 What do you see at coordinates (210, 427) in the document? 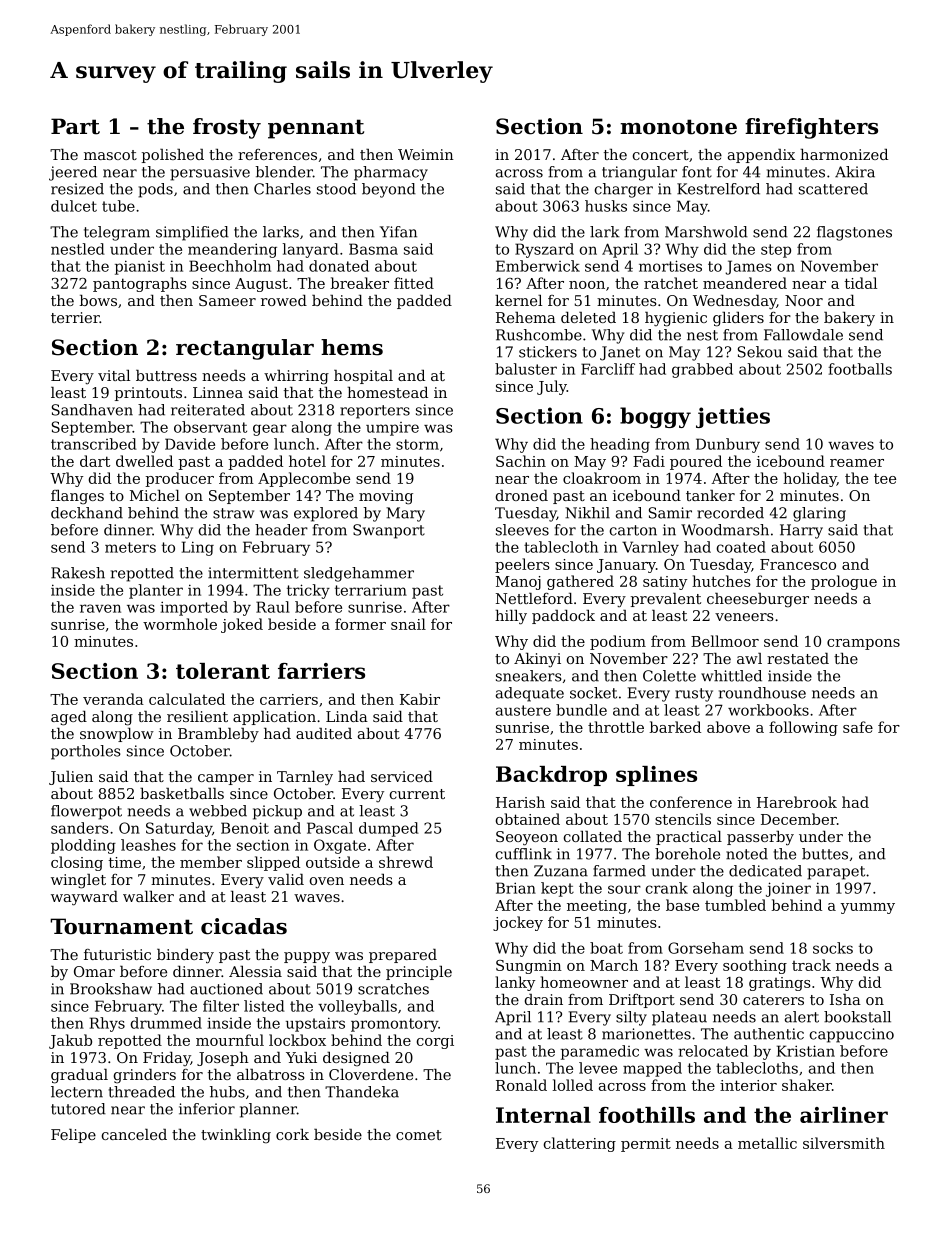
I see `observant` at bounding box center [210, 427].
